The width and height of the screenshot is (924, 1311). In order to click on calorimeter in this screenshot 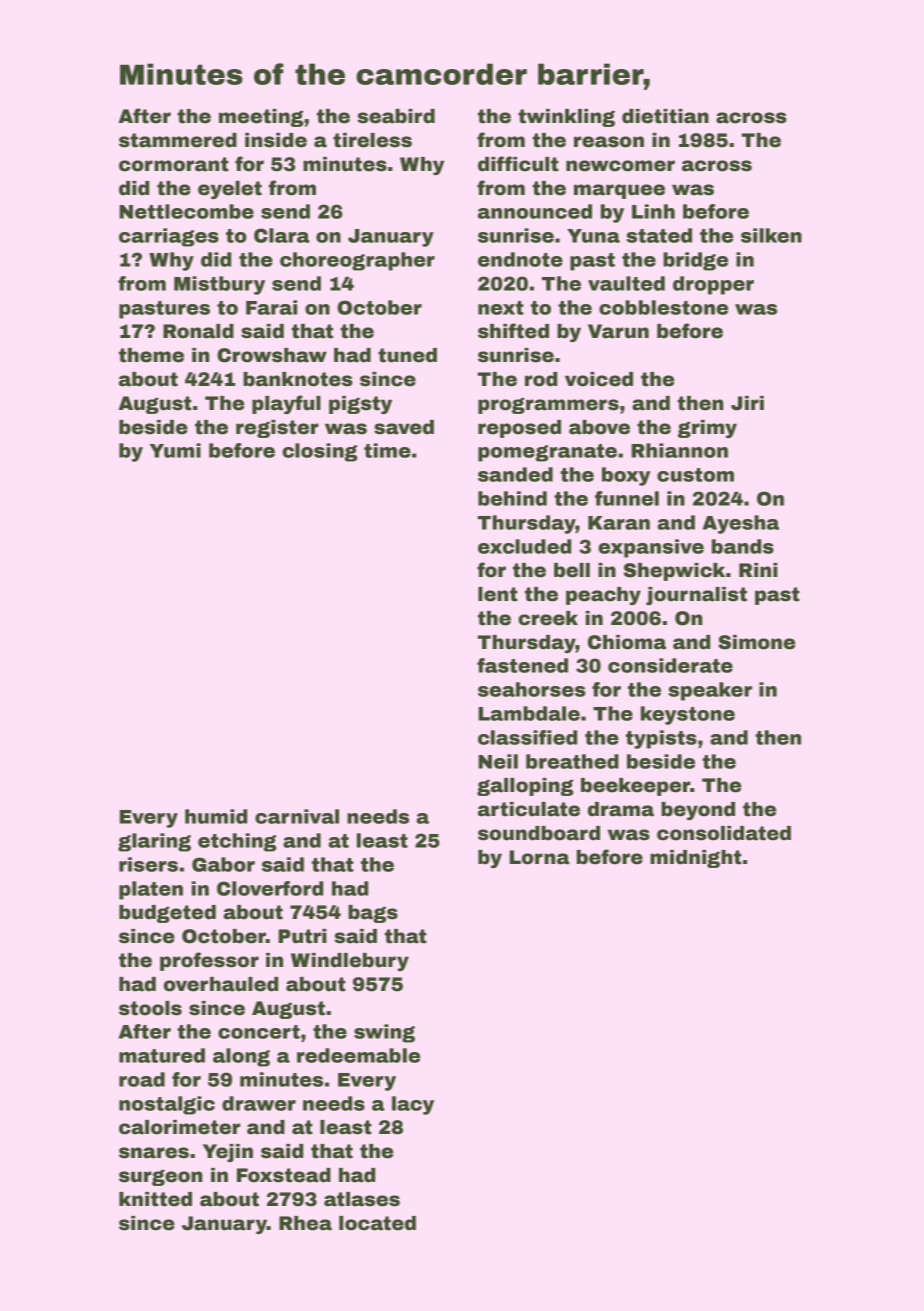, I will do `click(179, 1127)`.
